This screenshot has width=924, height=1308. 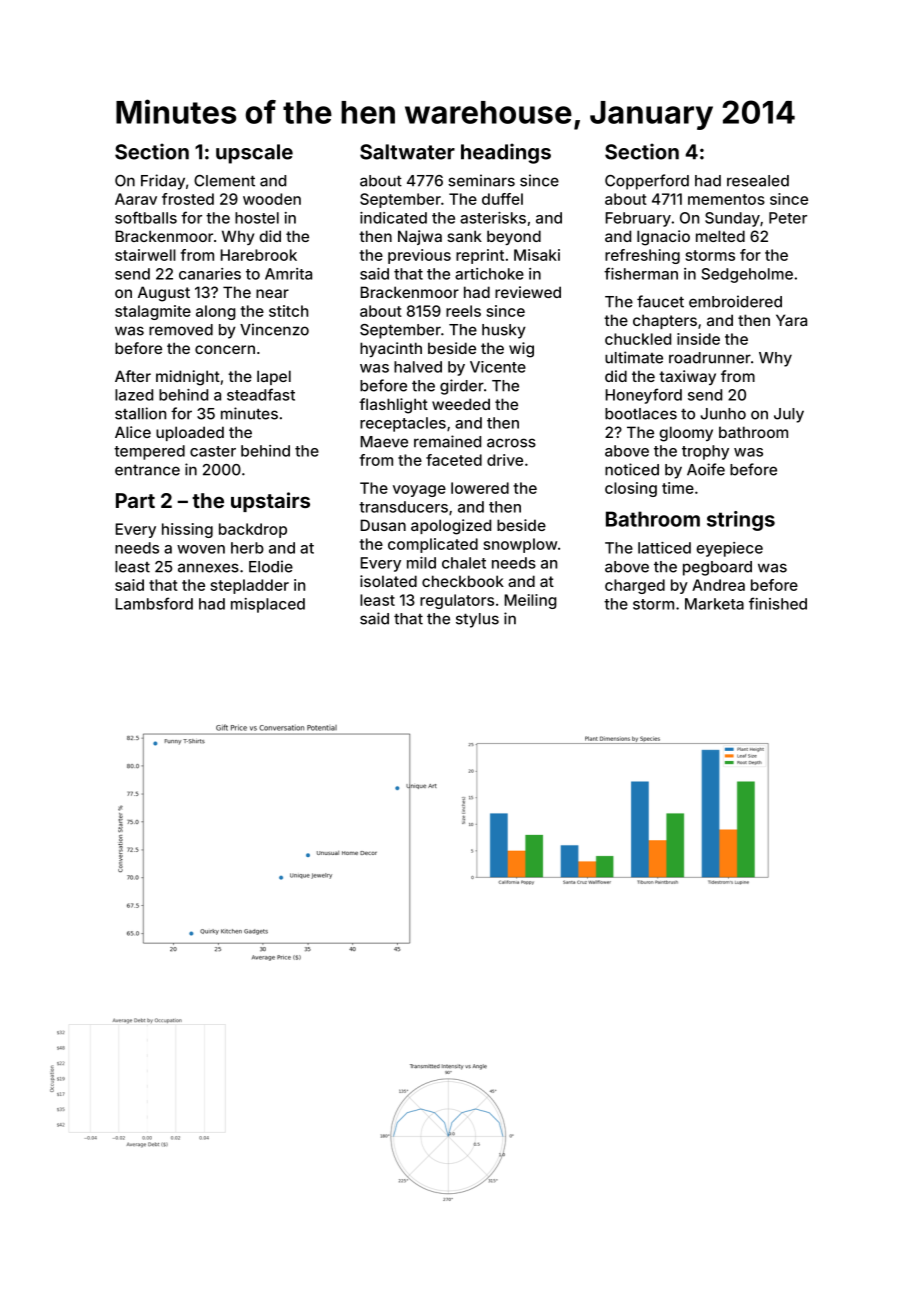 I want to click on trophy, so click(x=705, y=452).
